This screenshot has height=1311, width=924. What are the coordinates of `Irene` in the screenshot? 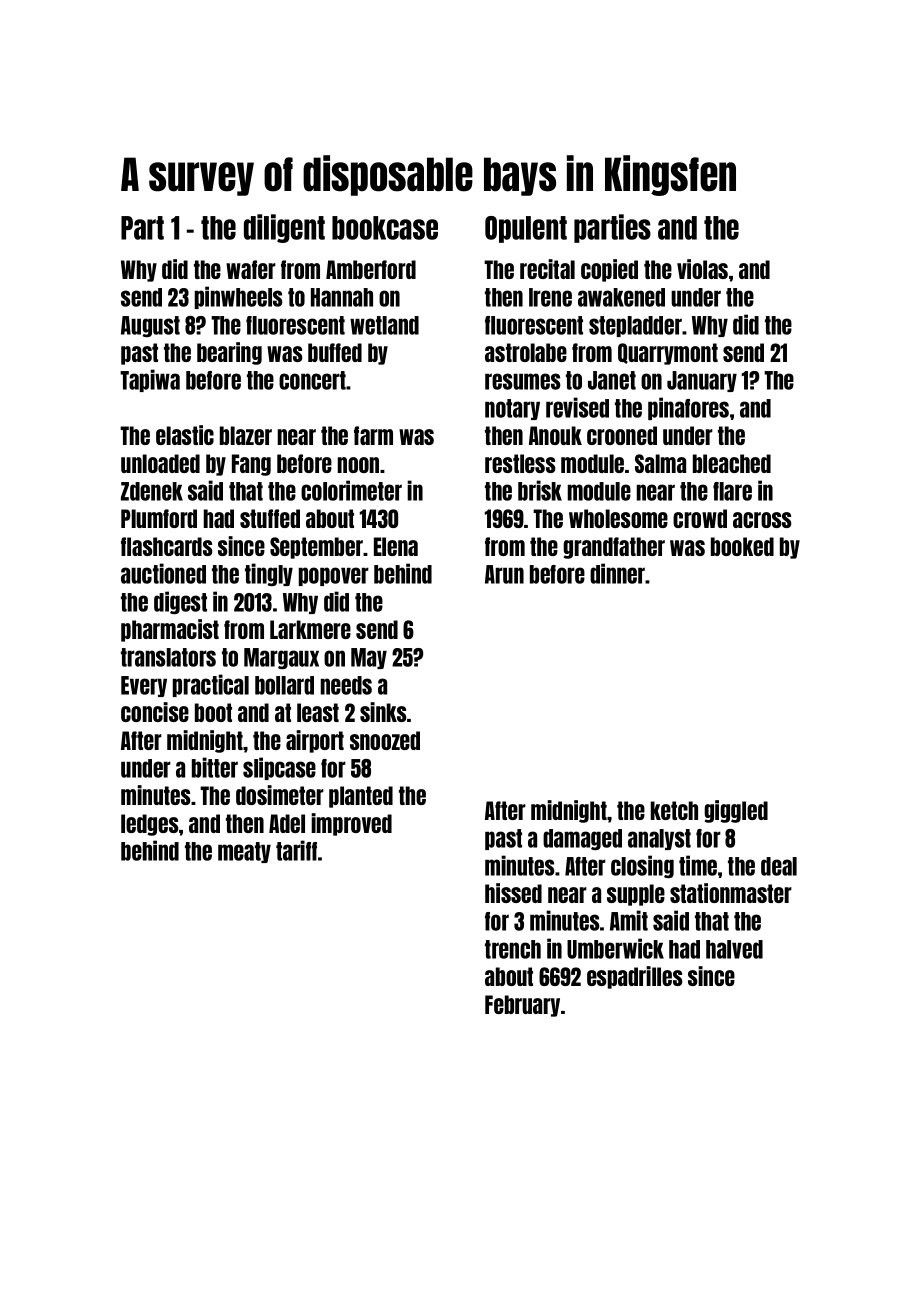 It's located at (550, 297).
